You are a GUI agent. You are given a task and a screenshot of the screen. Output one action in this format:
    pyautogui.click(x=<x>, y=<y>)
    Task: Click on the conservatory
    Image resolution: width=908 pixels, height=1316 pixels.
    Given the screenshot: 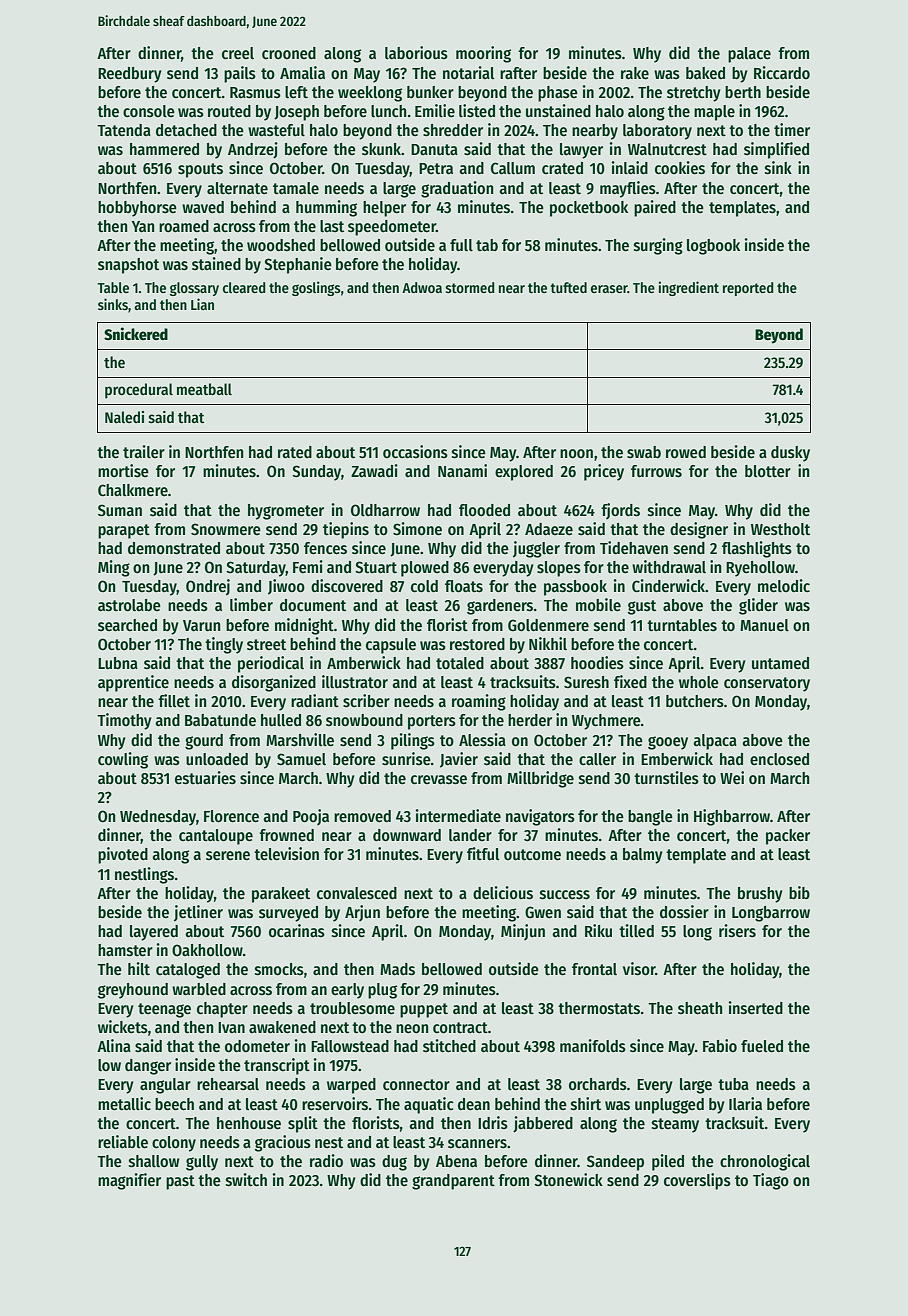 What is the action you would take?
    pyautogui.click(x=767, y=684)
